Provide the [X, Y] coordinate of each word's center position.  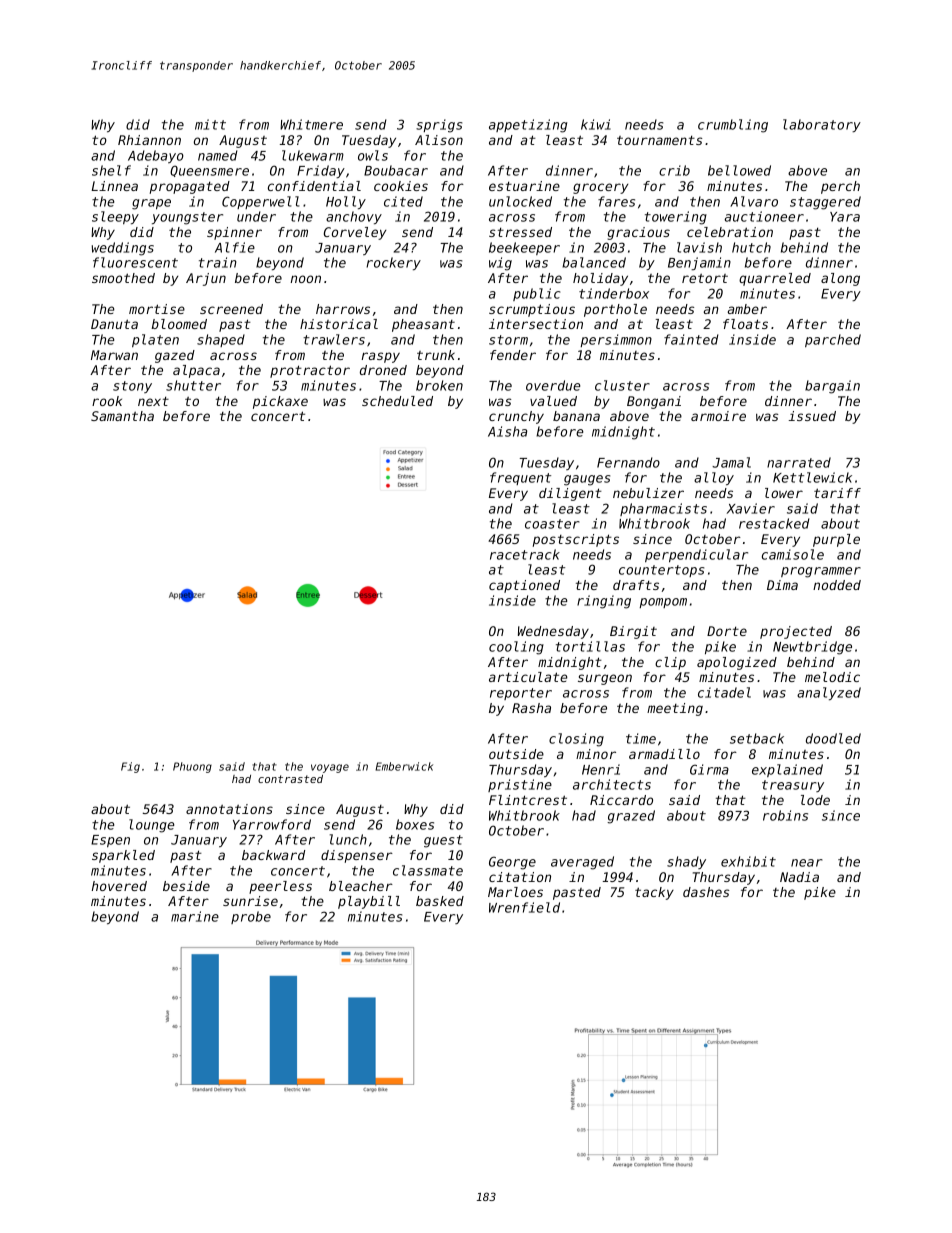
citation [520, 877]
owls [373, 155]
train [218, 262]
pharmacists [663, 509]
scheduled [397, 401]
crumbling [733, 126]
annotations [229, 809]
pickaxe [280, 402]
